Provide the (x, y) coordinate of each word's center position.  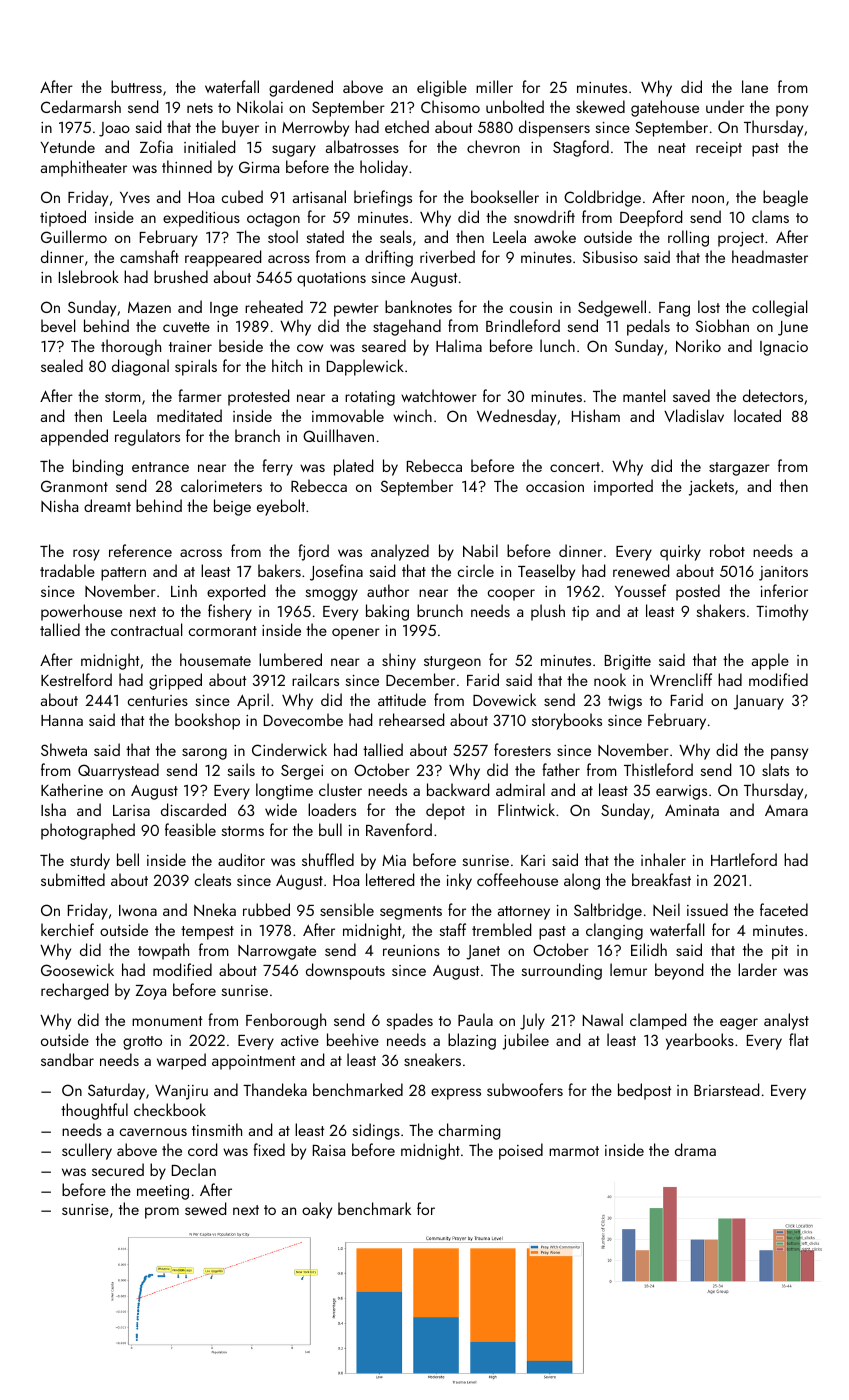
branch (257, 435)
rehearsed (411, 719)
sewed (205, 1208)
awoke (555, 236)
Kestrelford (76, 679)
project (741, 239)
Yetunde (67, 146)
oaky (317, 1210)
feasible (190, 829)
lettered (390, 879)
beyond (679, 971)
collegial (779, 308)
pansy (789, 754)
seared (384, 345)
